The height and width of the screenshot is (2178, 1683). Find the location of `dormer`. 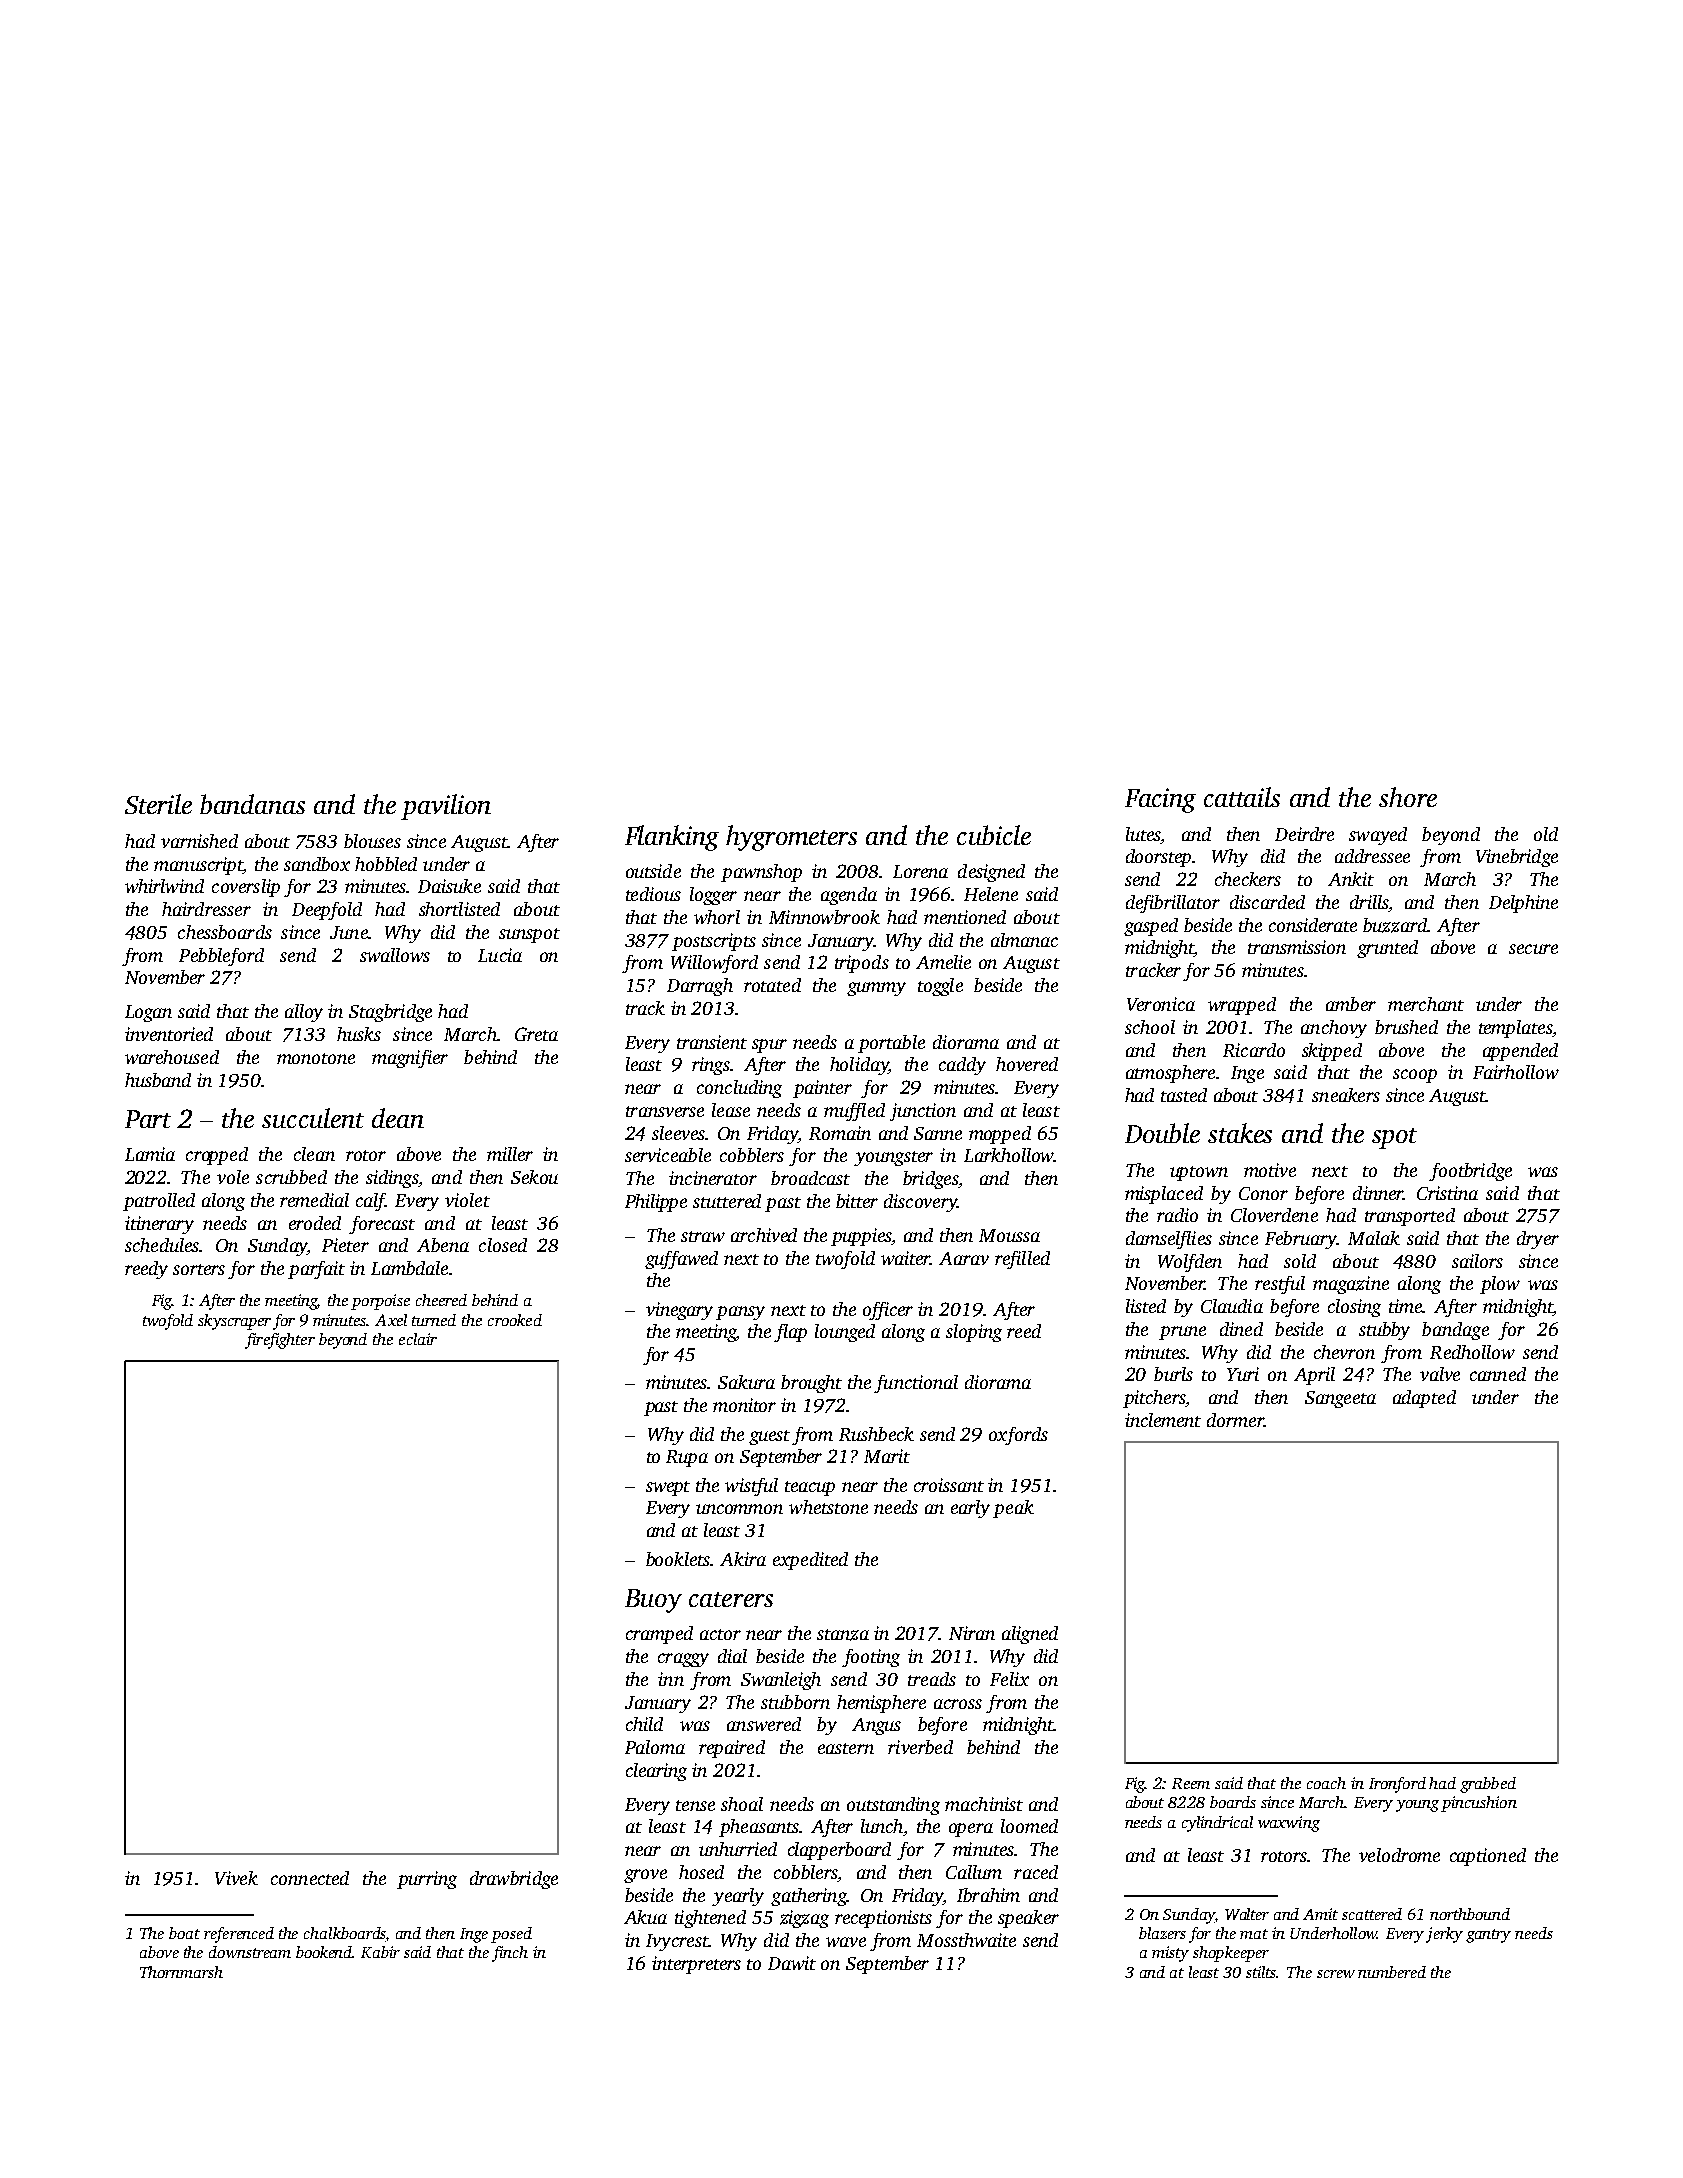

dormer is located at coordinates (1235, 1420).
